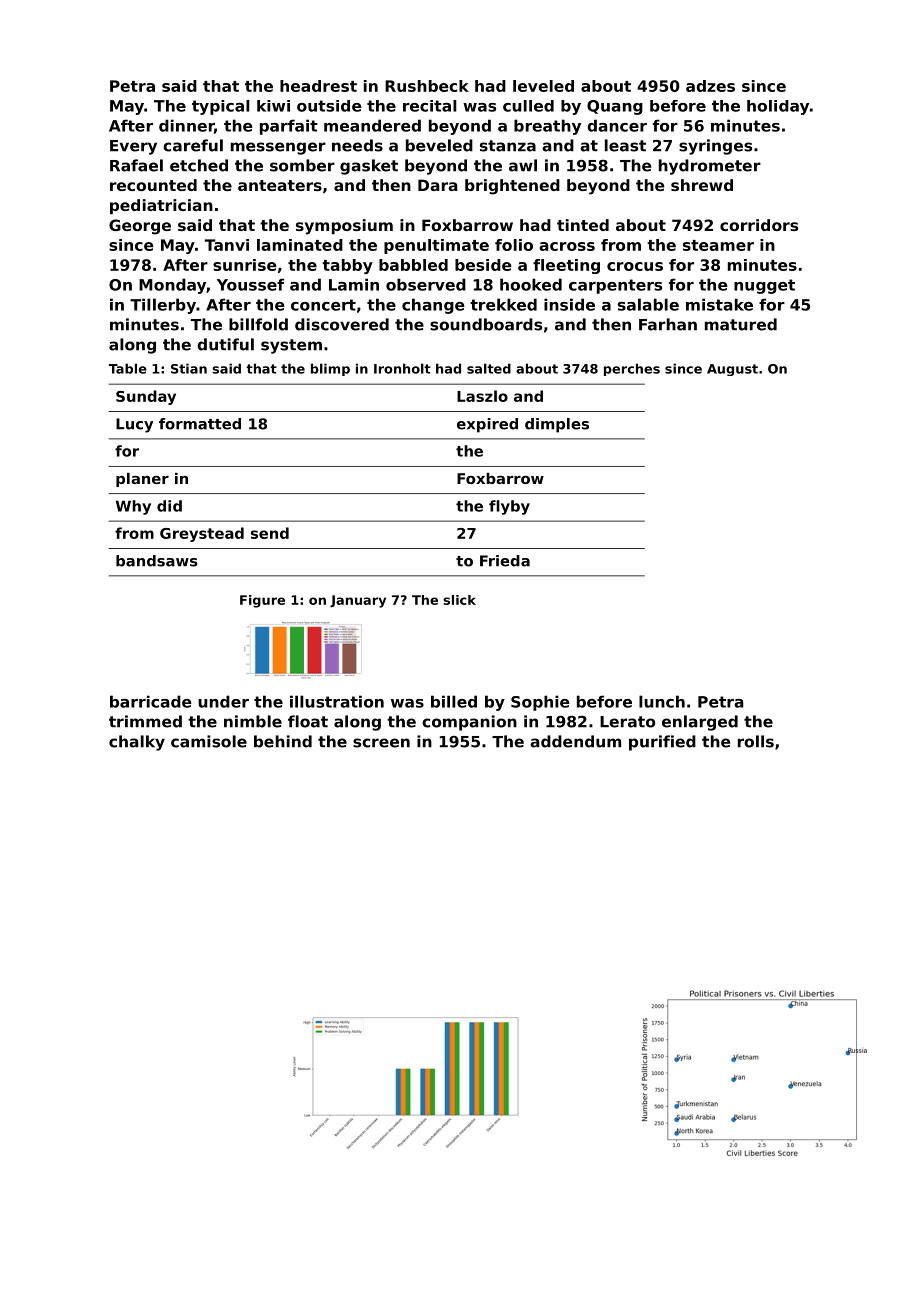 Image resolution: width=924 pixels, height=1308 pixels. I want to click on mistake, so click(719, 304).
